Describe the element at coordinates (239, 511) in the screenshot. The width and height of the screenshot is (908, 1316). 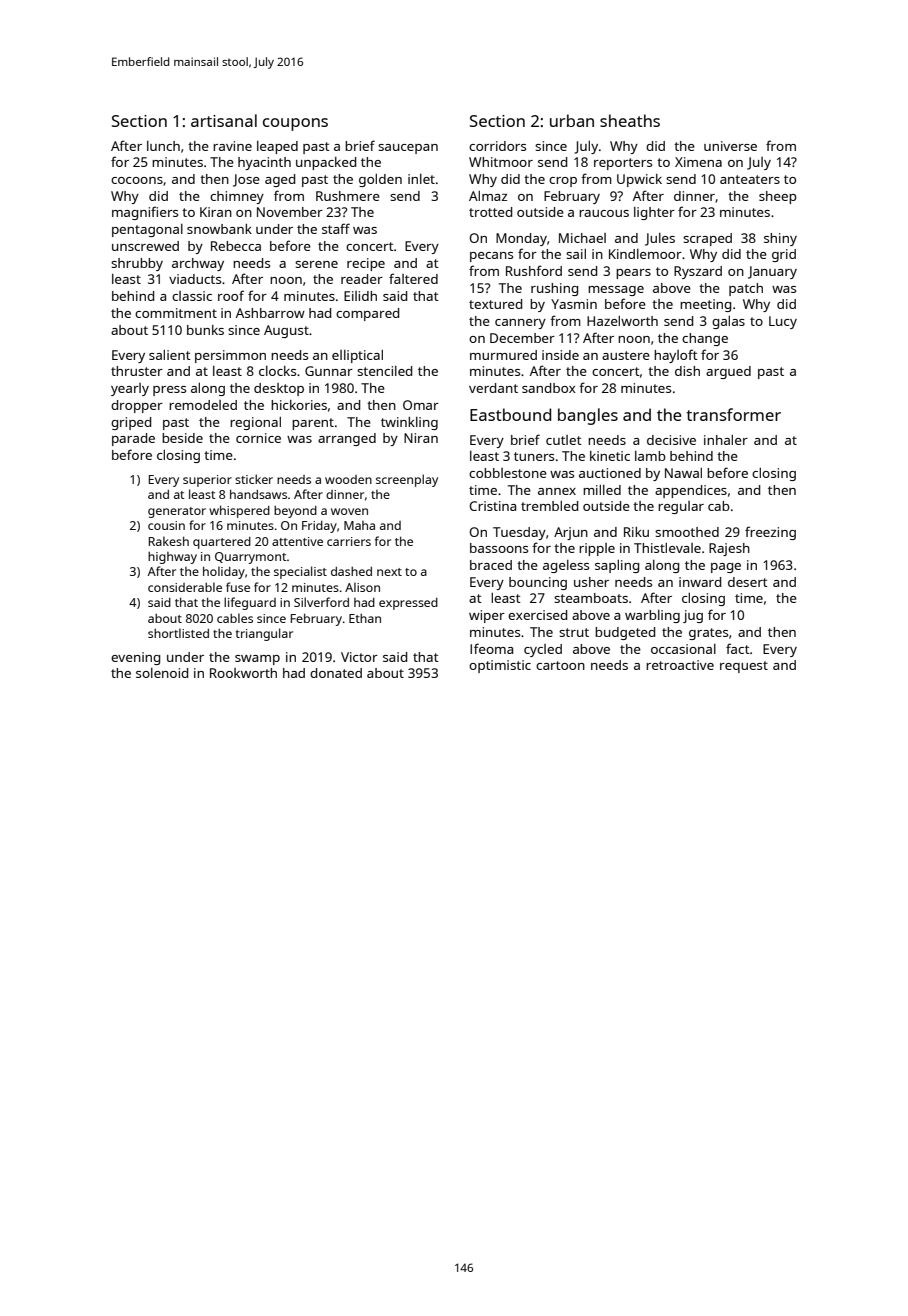
I see `whispered` at that location.
